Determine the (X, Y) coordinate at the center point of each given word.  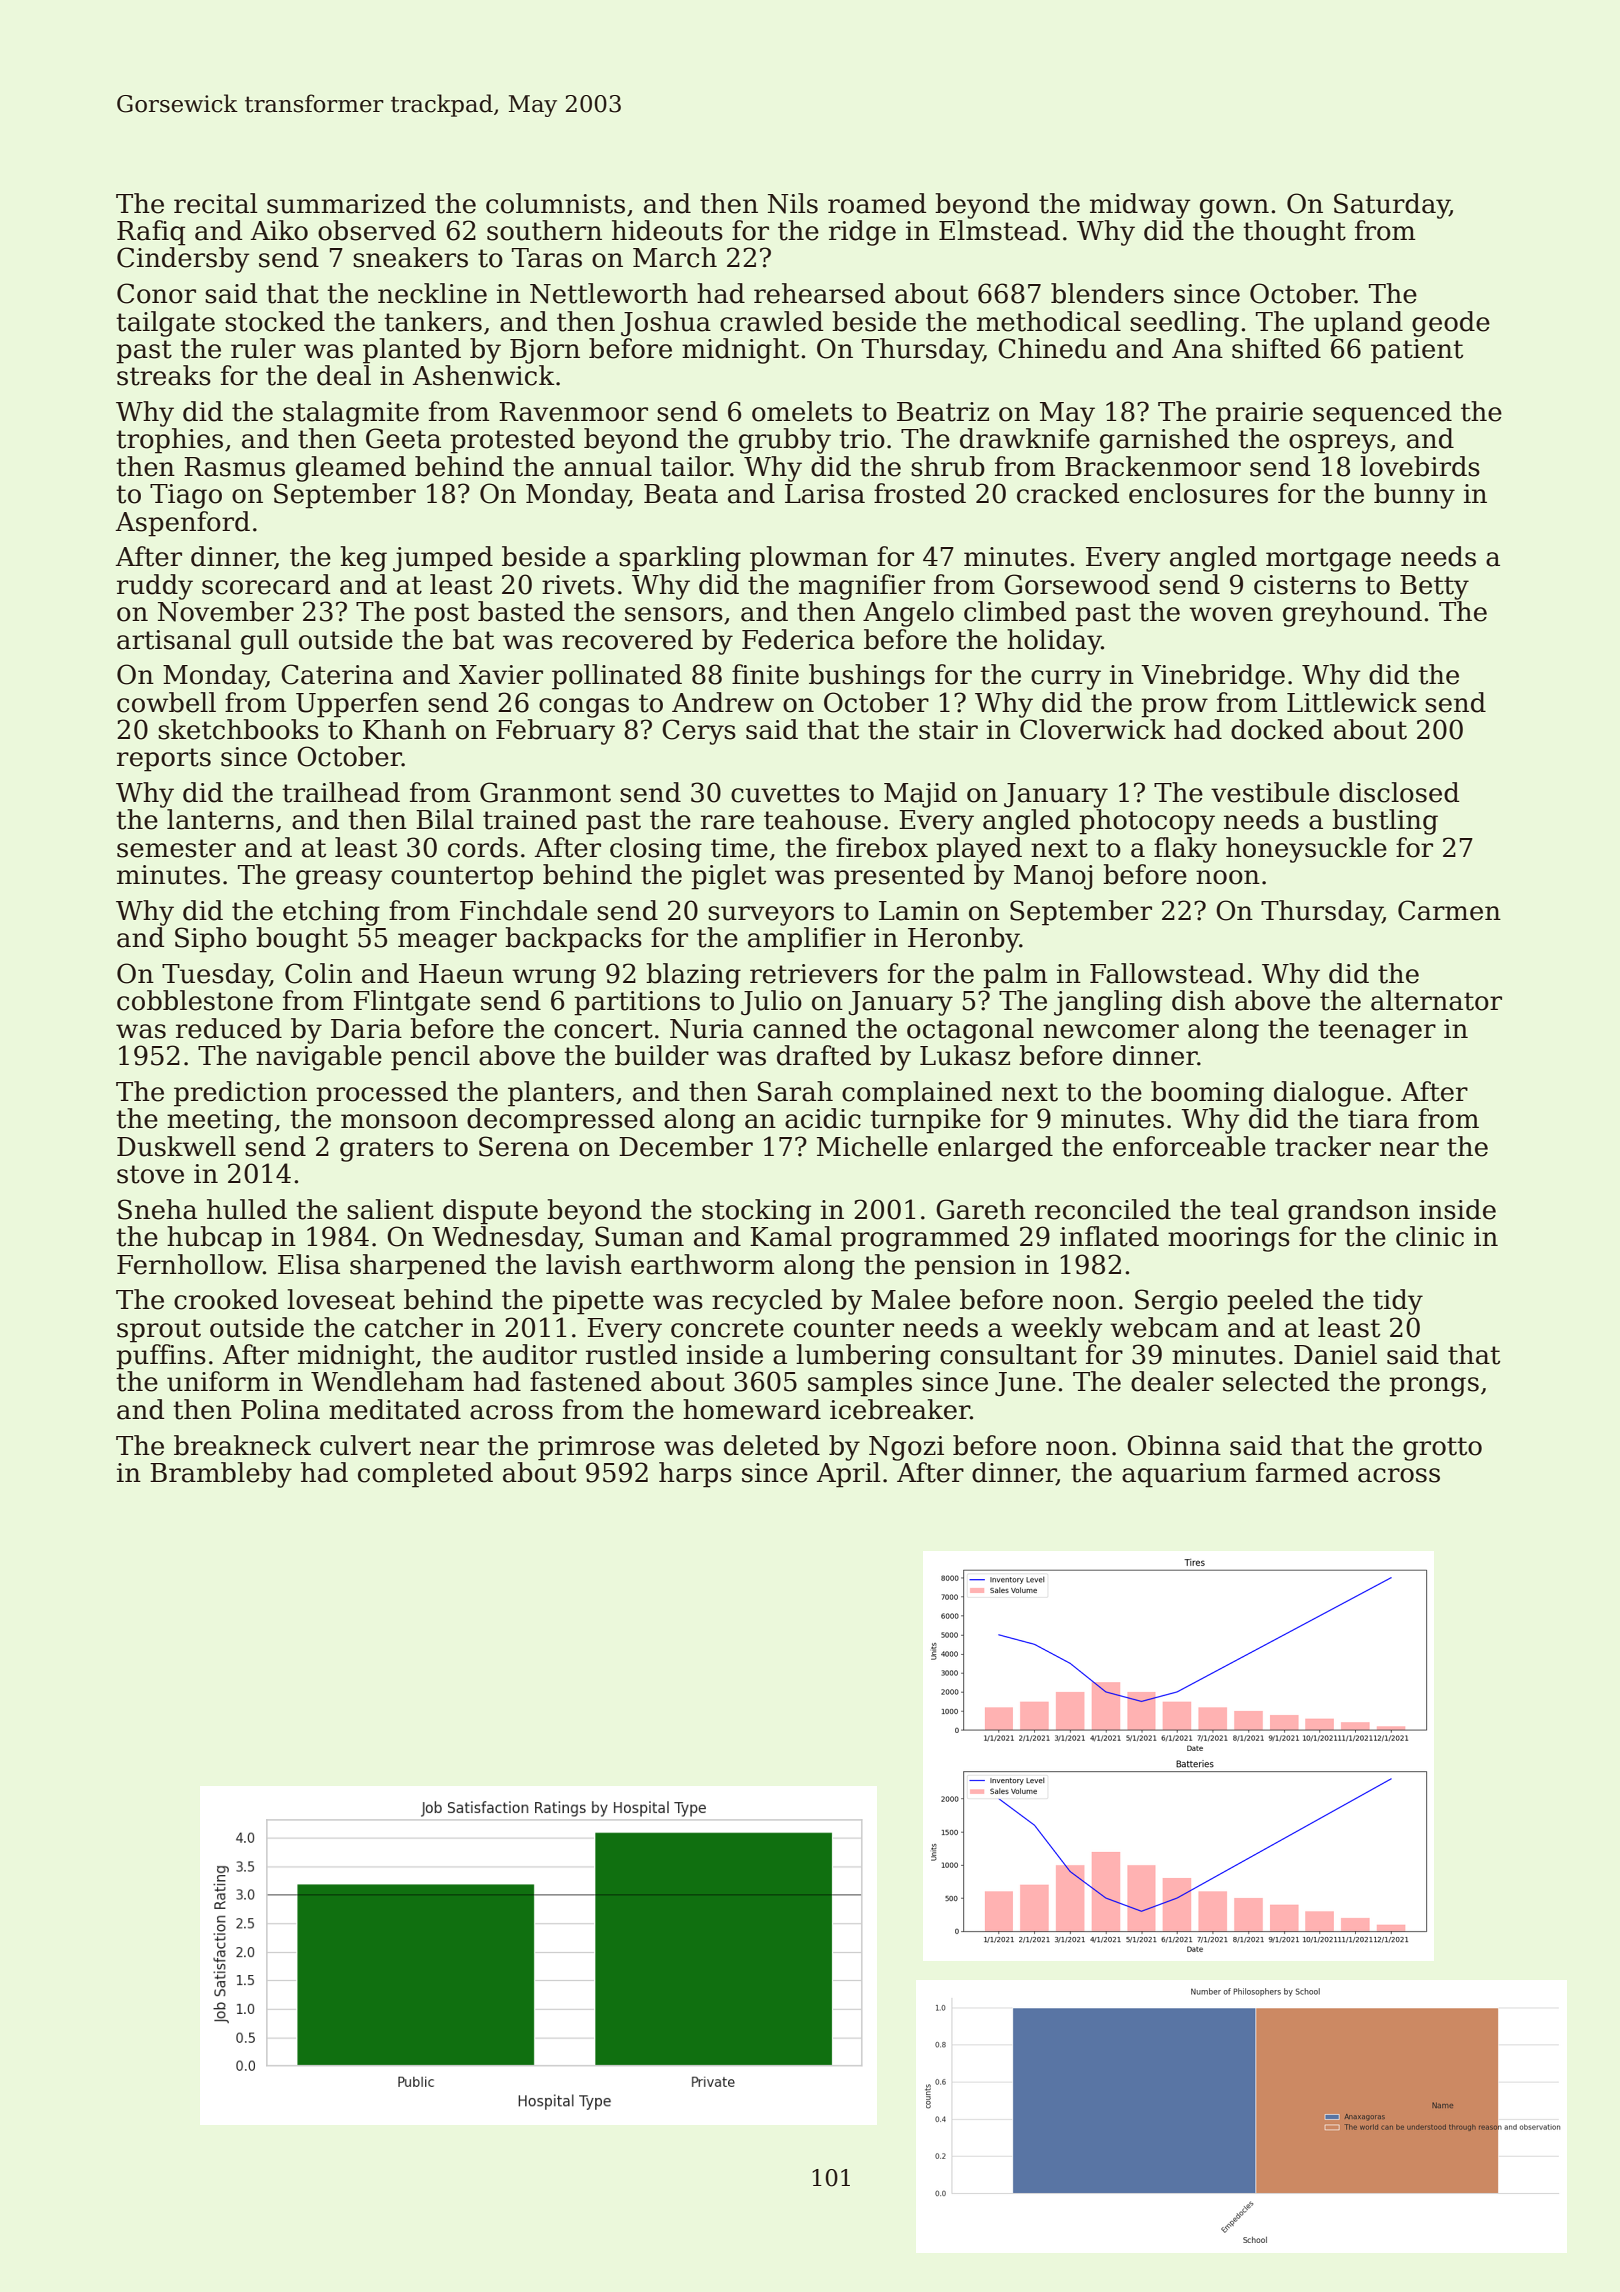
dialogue (1329, 1094)
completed (425, 1475)
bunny (1414, 496)
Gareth (981, 1209)
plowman (809, 559)
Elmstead (999, 230)
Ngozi (906, 1448)
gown (1234, 209)
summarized (346, 203)
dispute (490, 1212)
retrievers (814, 974)
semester (176, 848)
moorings (1229, 1239)
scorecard (266, 584)
